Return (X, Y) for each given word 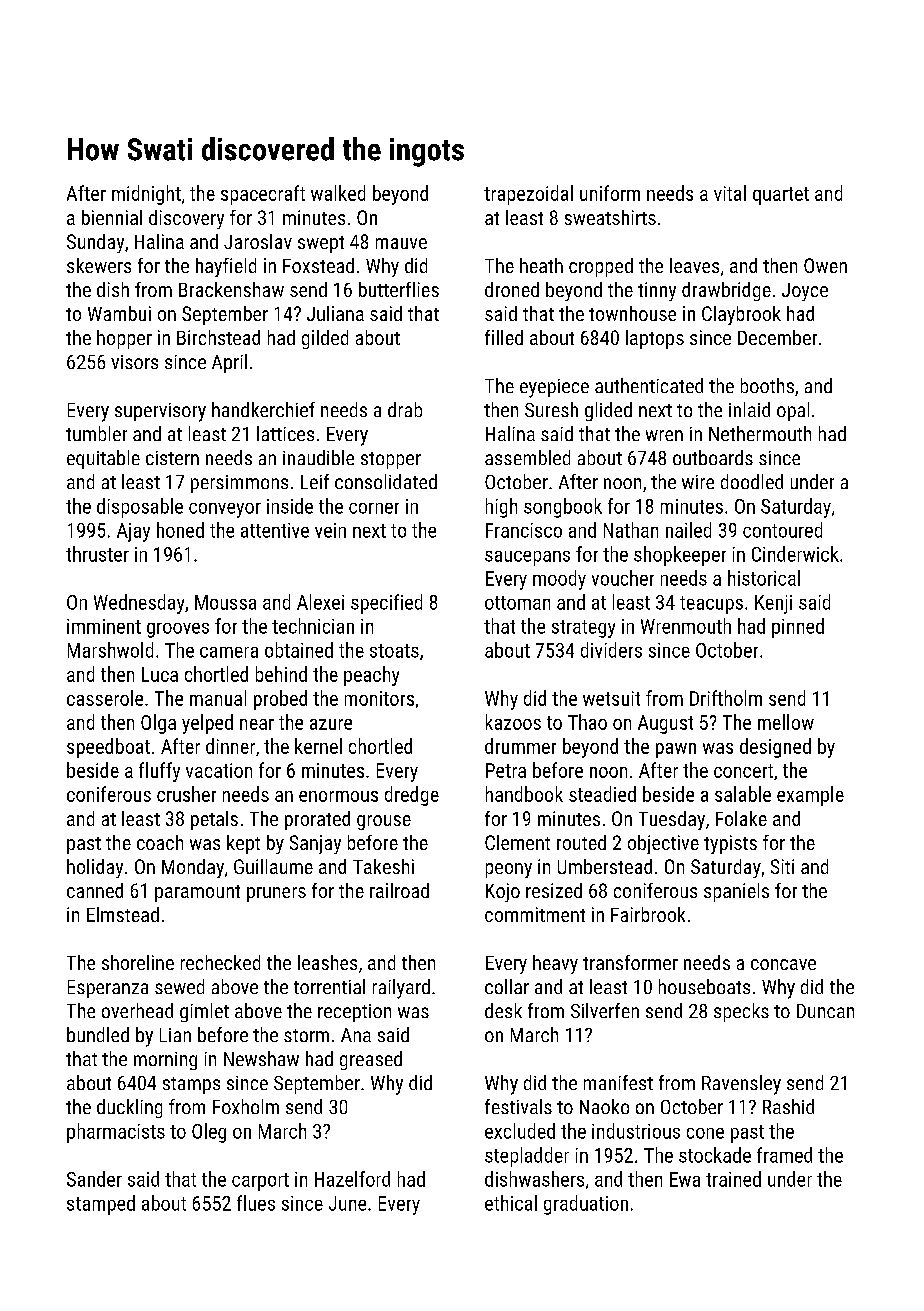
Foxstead (318, 265)
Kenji (773, 604)
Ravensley (741, 1085)
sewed (179, 986)
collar (507, 986)
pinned (798, 628)
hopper (124, 339)
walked (338, 193)
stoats (394, 651)
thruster (97, 554)
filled (504, 337)
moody (559, 580)
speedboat (108, 748)
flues (256, 1203)
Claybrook (741, 315)
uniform (610, 193)
